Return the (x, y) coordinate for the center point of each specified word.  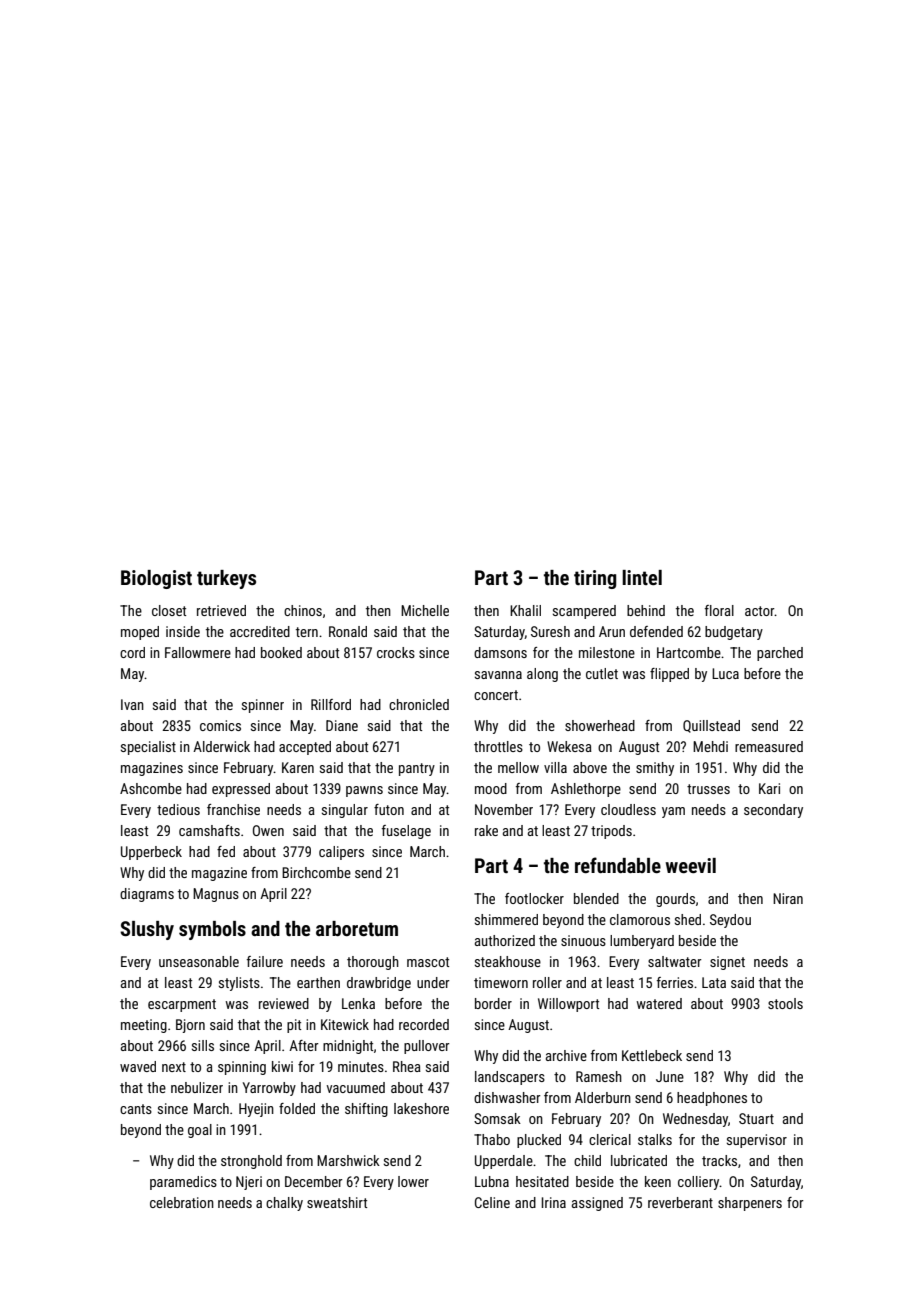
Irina (554, 1202)
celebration (182, 1202)
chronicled (419, 704)
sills (203, 1045)
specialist (148, 748)
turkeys (226, 579)
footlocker (534, 898)
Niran (788, 898)
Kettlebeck (652, 1055)
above (590, 767)
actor (760, 611)
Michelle (425, 610)
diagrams (147, 895)
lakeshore (421, 1108)
